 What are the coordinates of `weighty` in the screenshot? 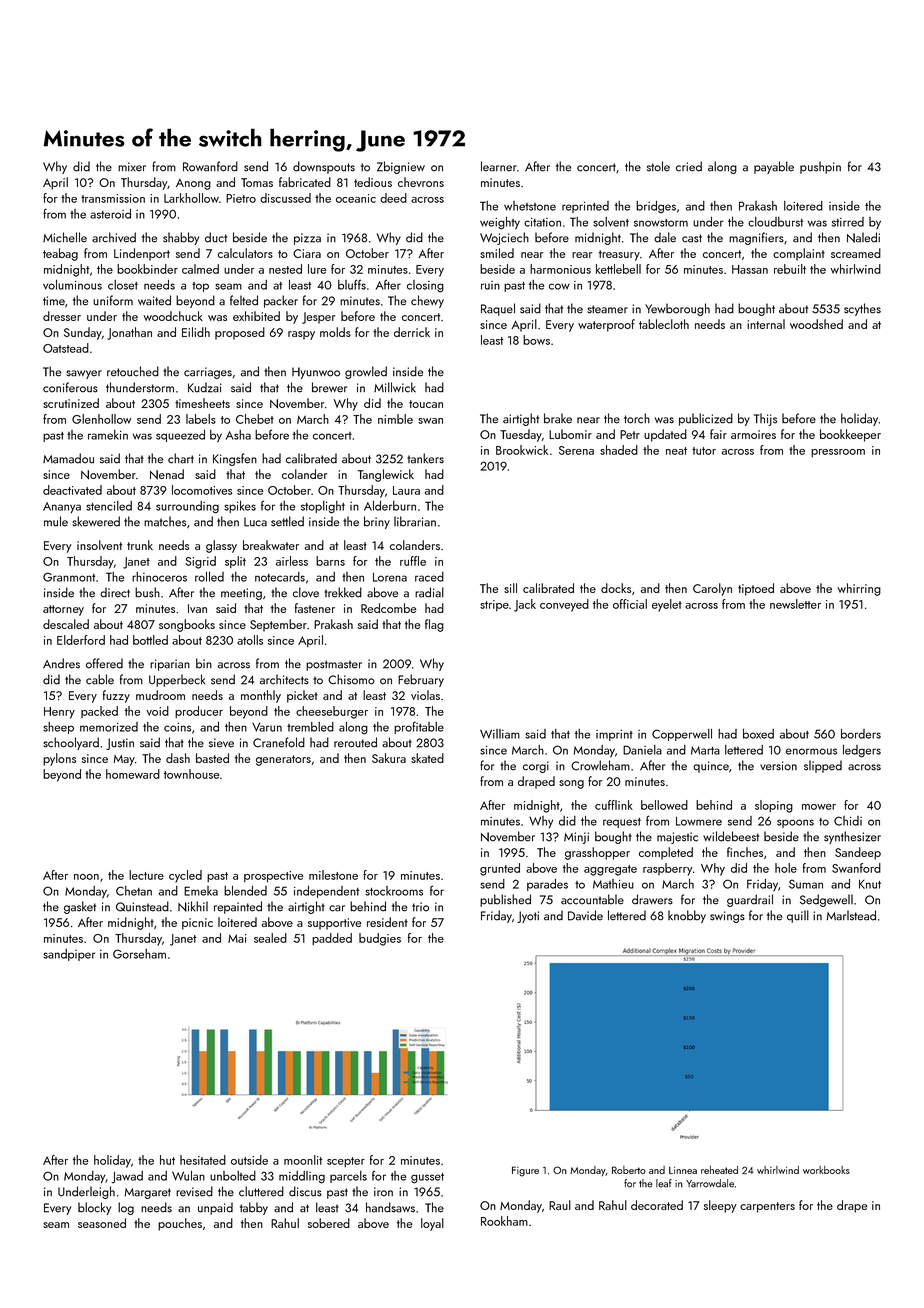 It's located at (500, 223).
